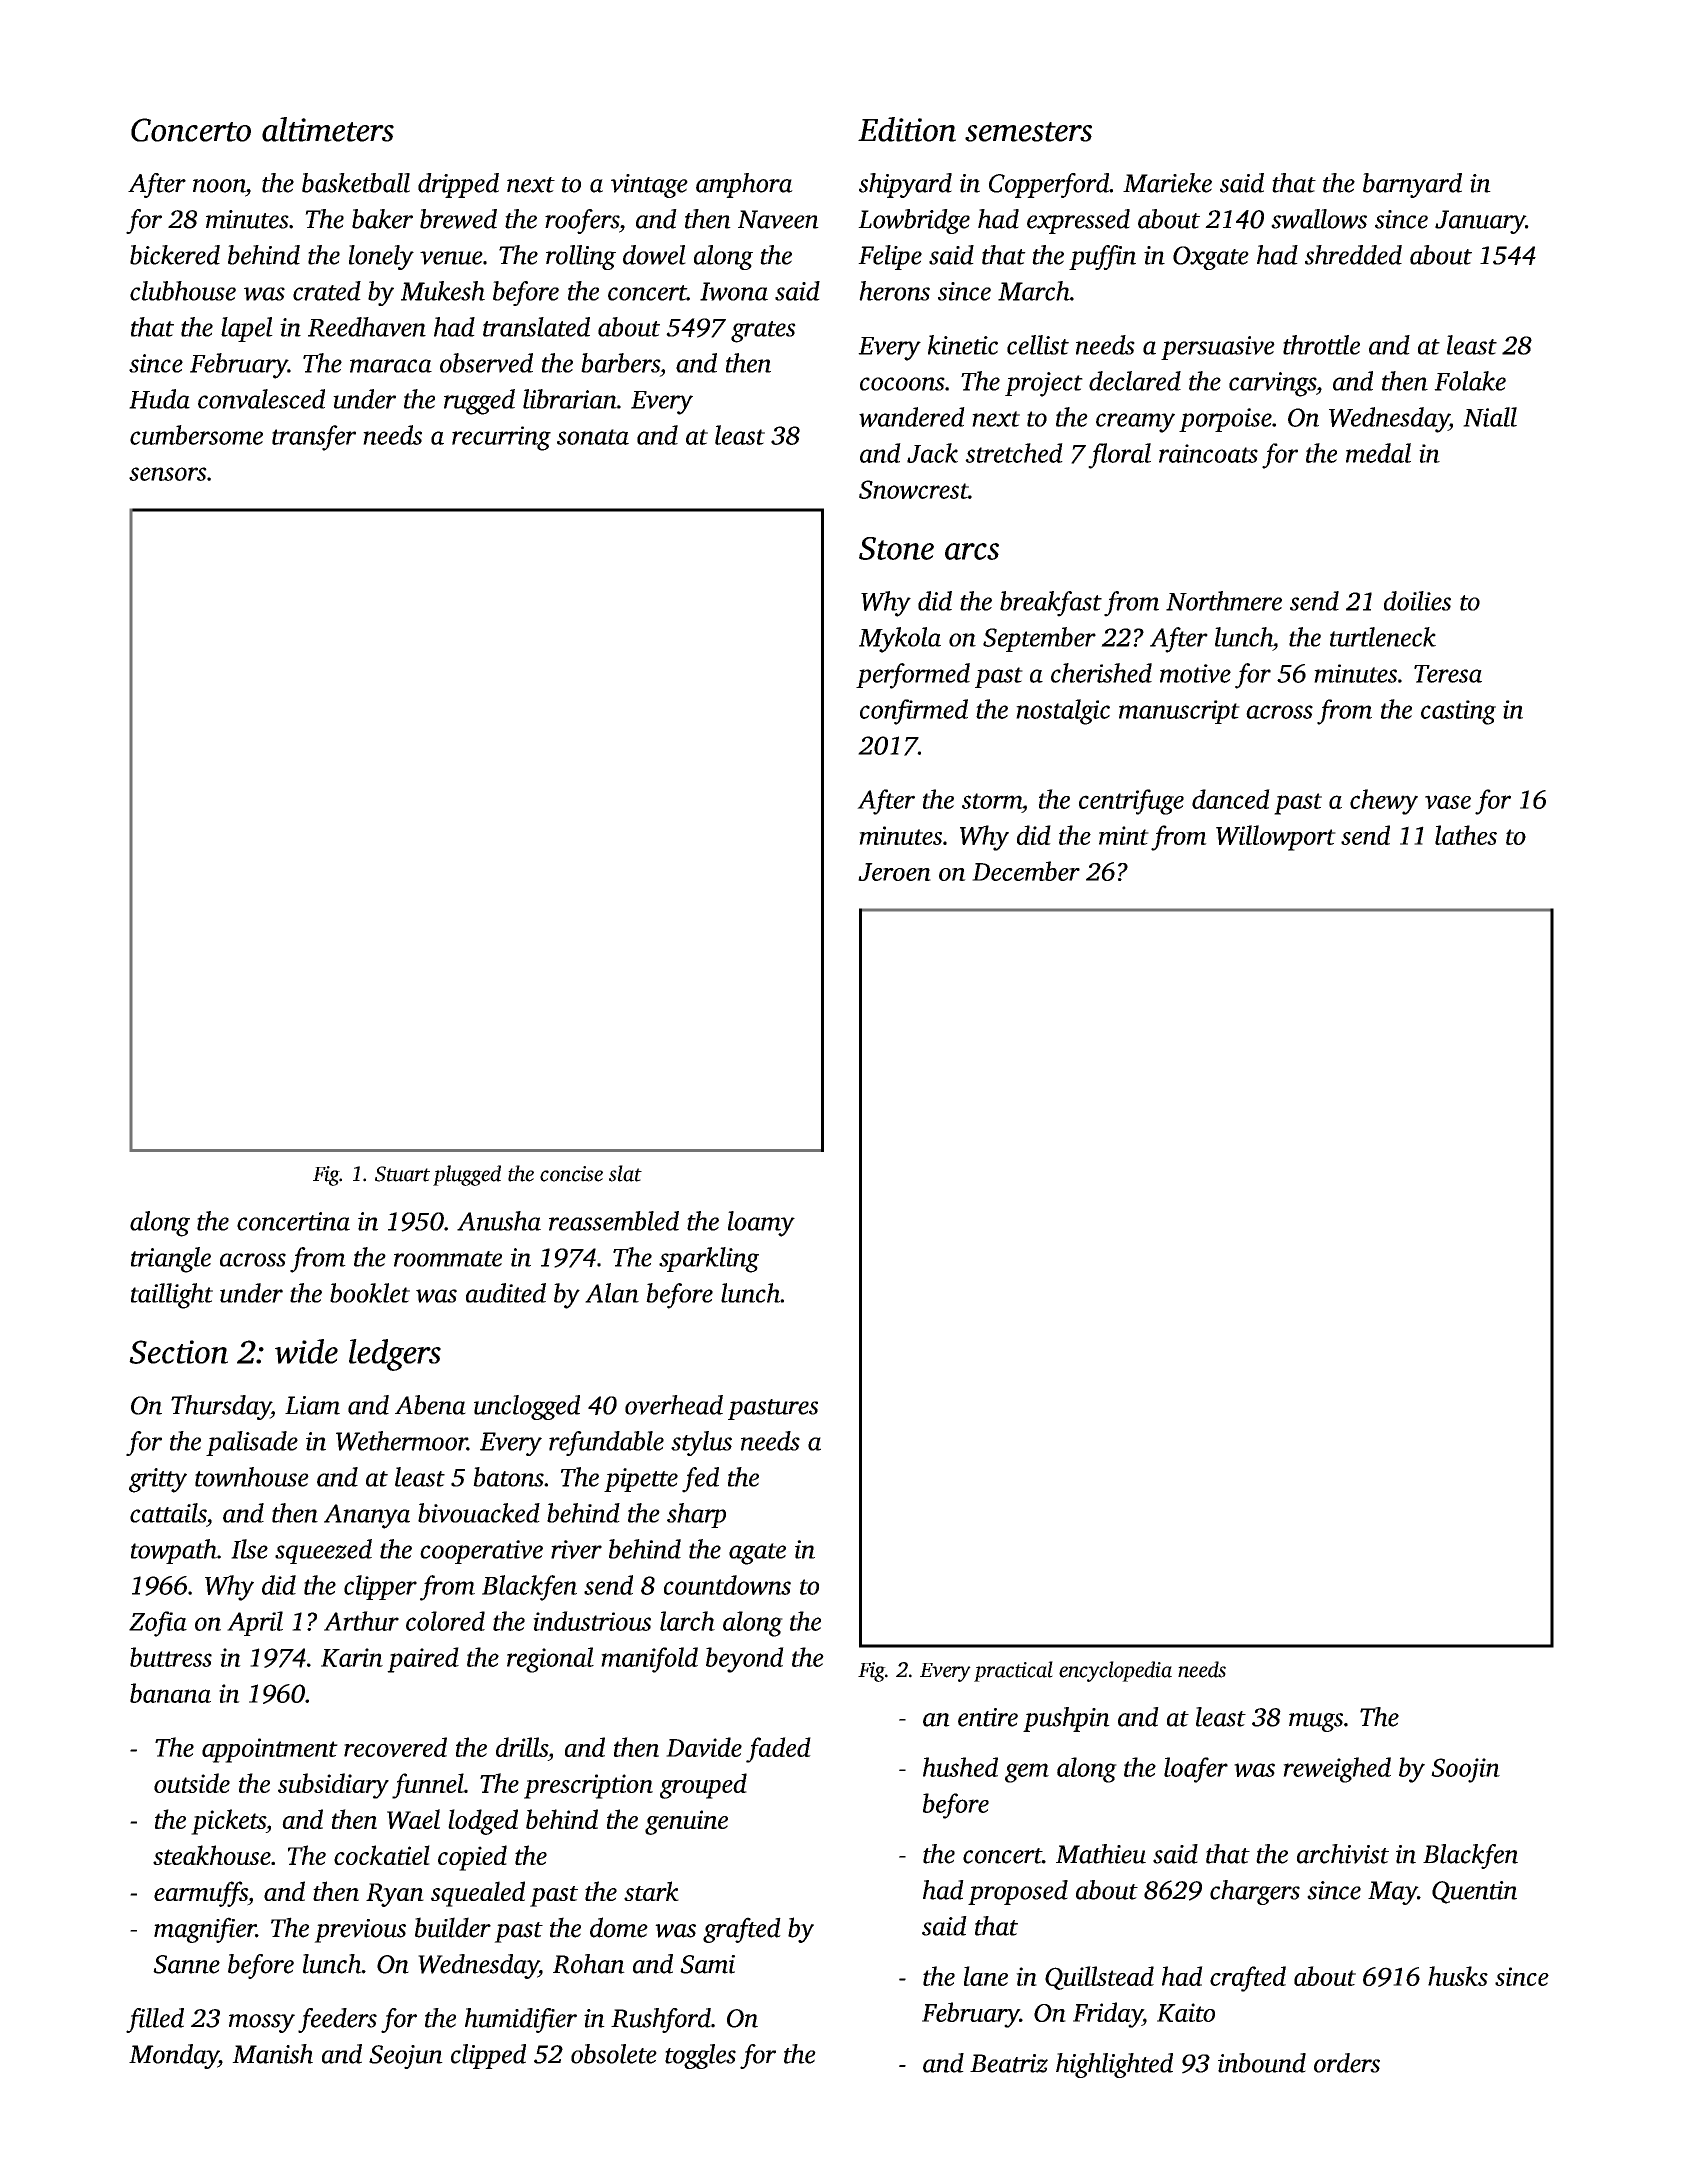 This image has width=1683, height=2178. What do you see at coordinates (1480, 222) in the image?
I see `January` at bounding box center [1480, 222].
